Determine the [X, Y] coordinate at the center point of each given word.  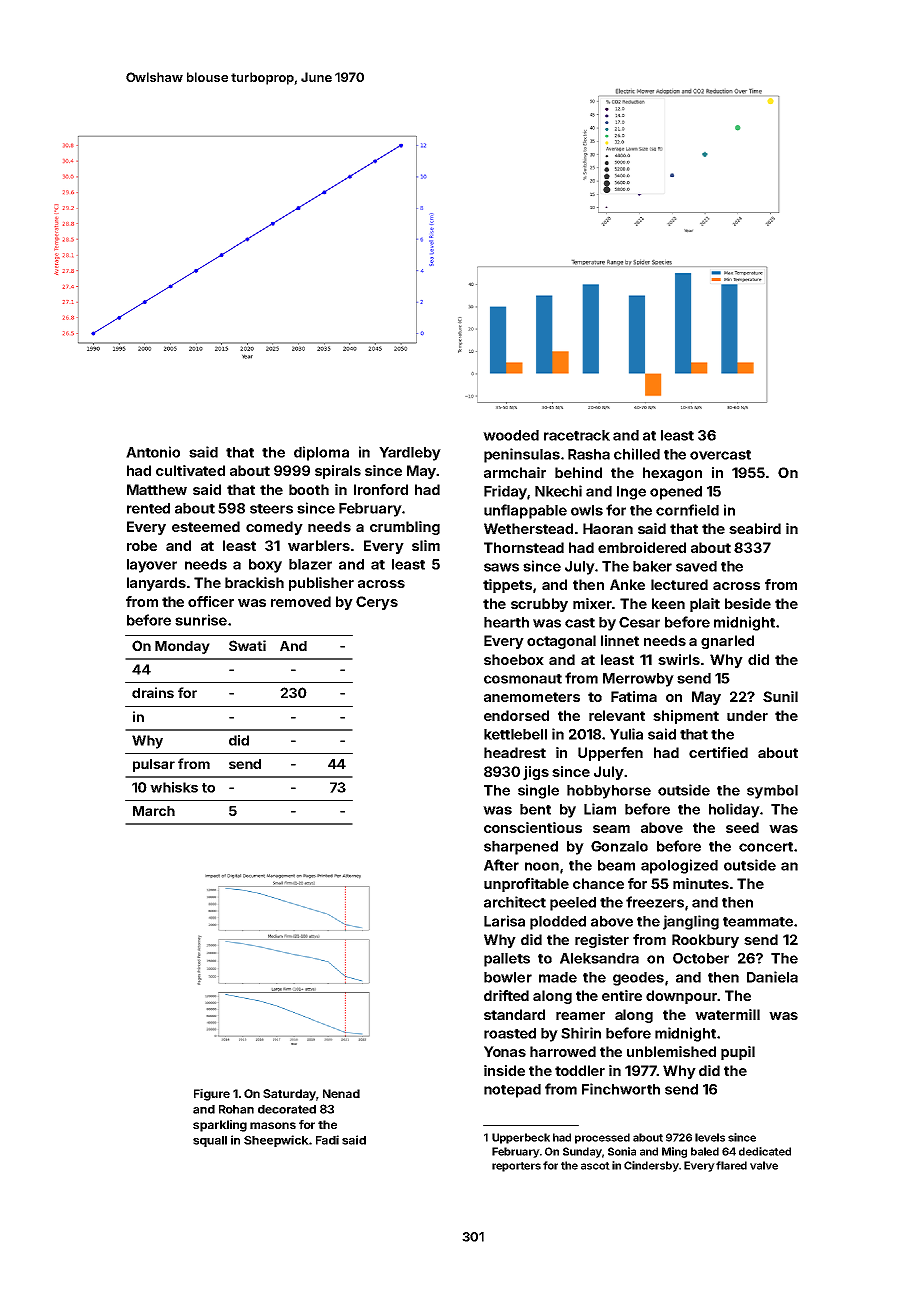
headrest [515, 752]
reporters [516, 1167]
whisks [174, 787]
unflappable [525, 511]
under [747, 715]
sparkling [220, 1126]
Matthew [157, 489]
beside [748, 603]
